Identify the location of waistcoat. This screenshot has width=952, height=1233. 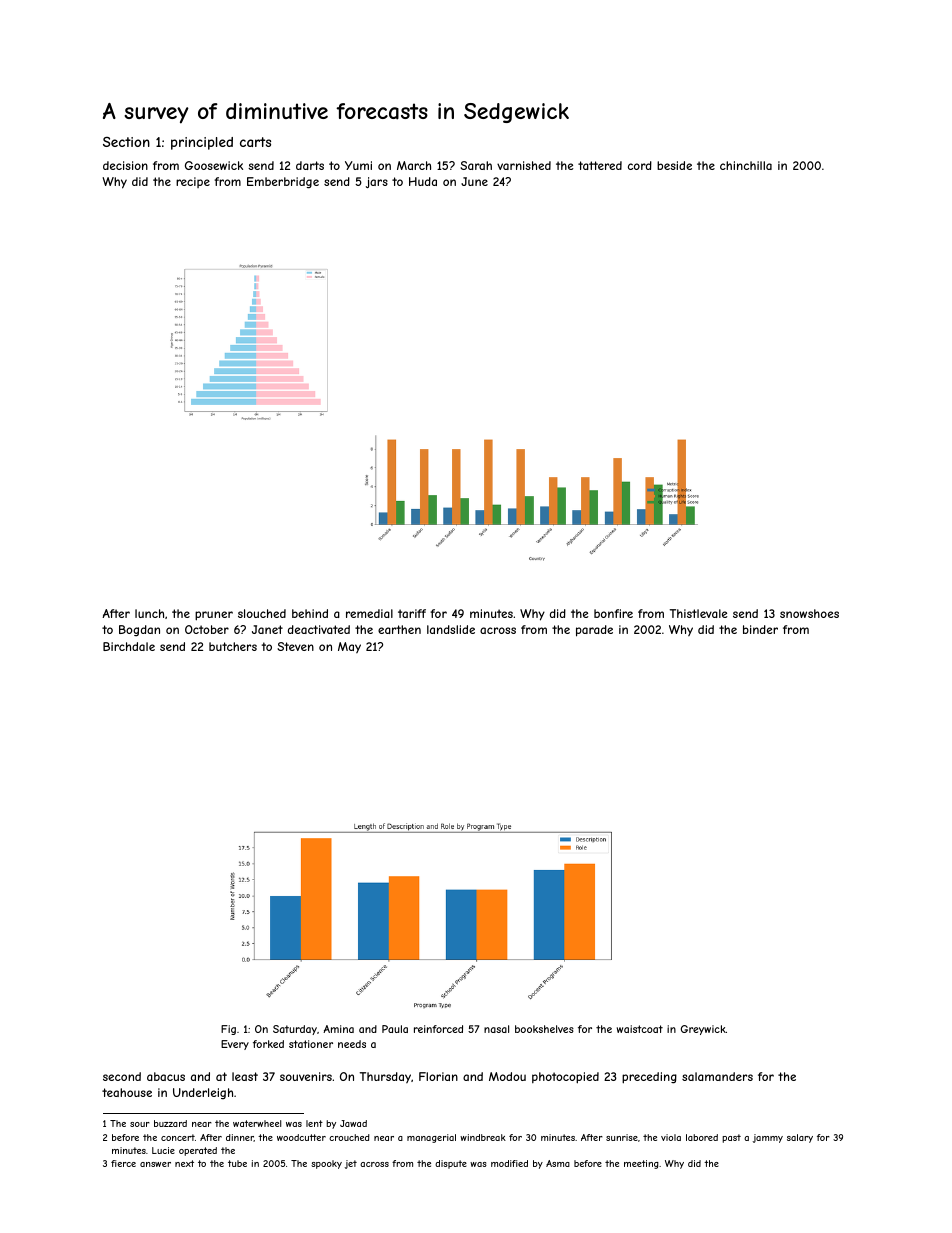
(640, 1029).
